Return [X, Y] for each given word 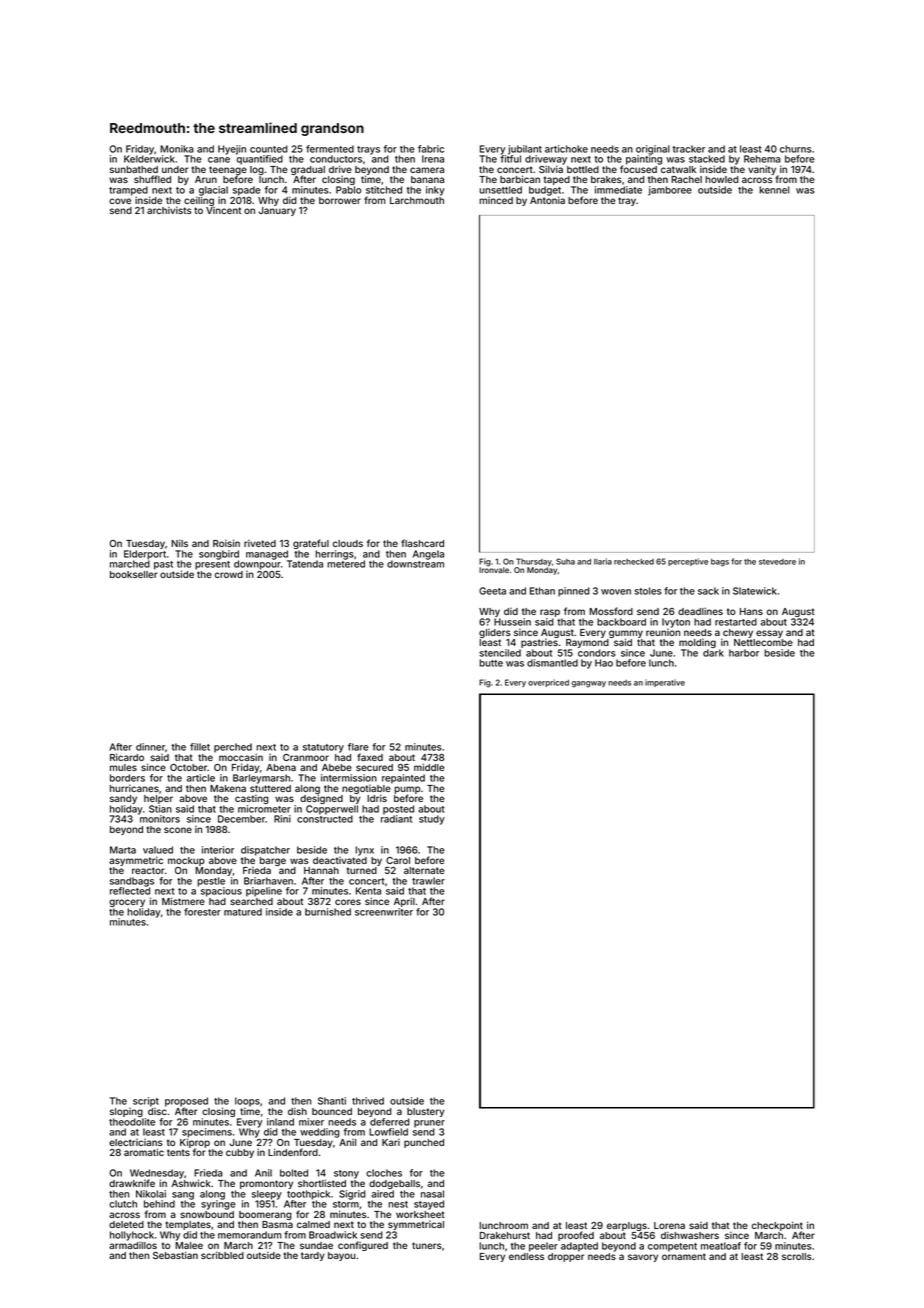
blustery [426, 1112]
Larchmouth [417, 200]
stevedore [777, 562]
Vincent [223, 210]
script [146, 1102]
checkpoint [777, 1226]
